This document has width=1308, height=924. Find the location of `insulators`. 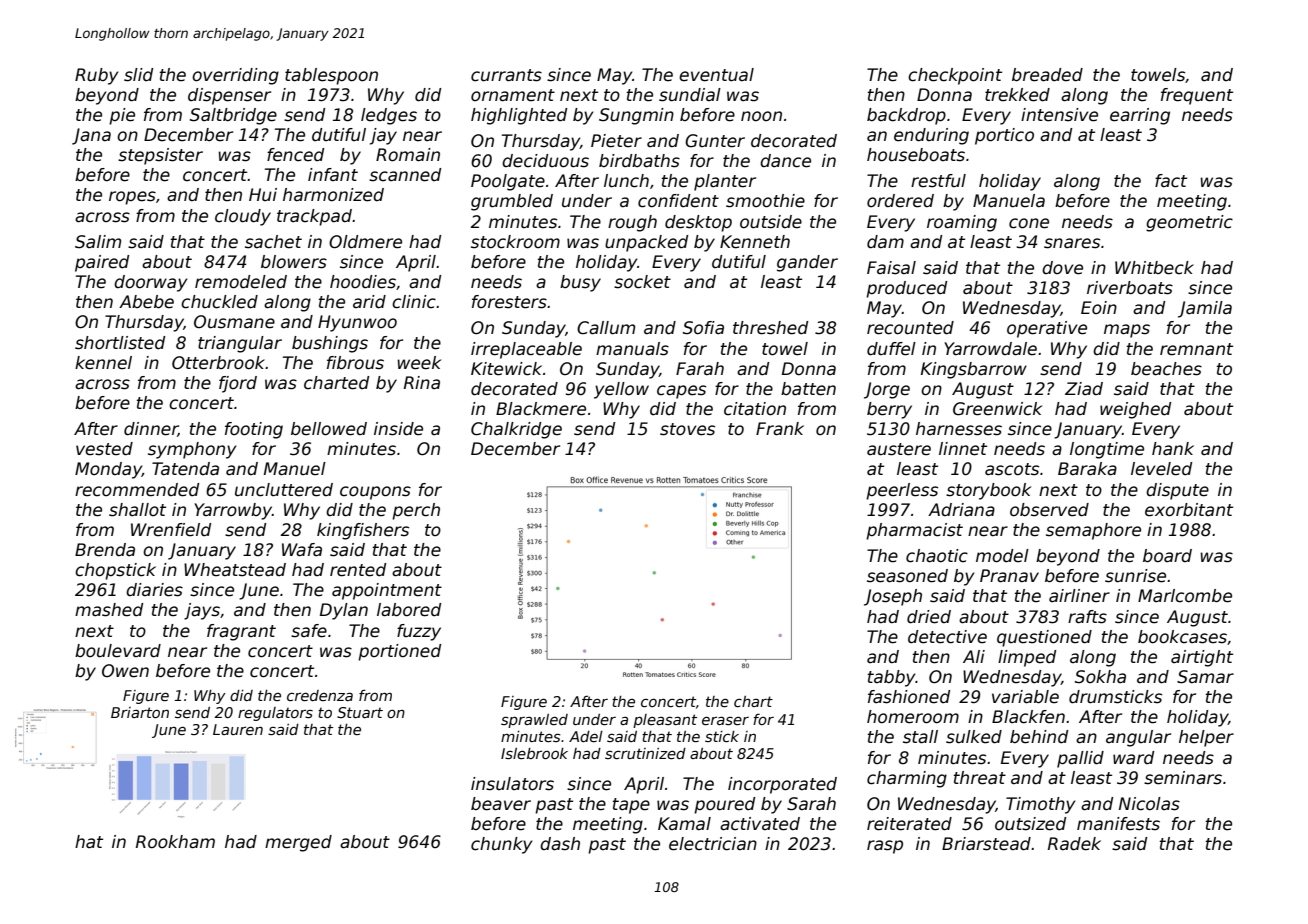

insulators is located at coordinates (512, 784).
